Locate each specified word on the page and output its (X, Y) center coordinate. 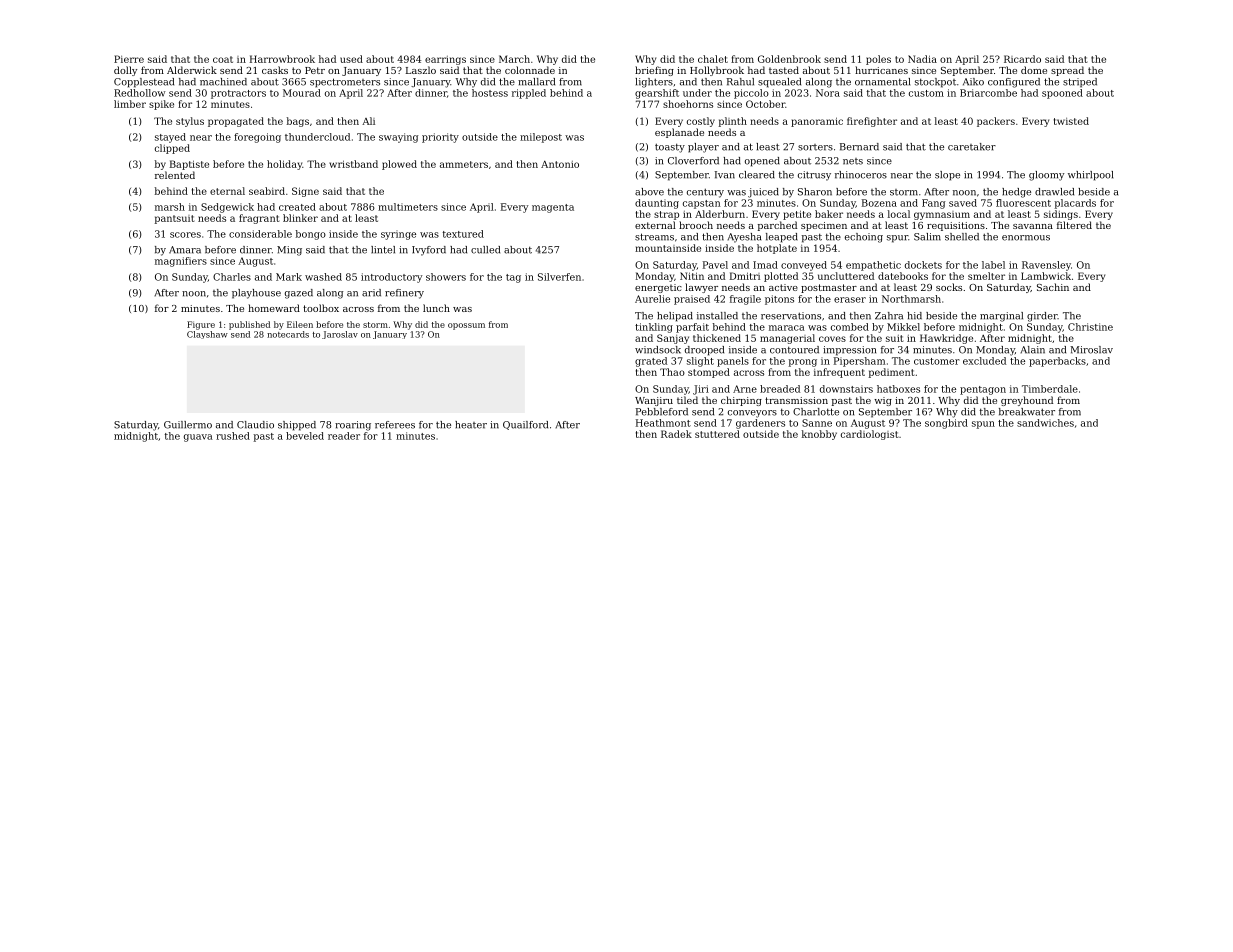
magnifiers (181, 262)
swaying (398, 138)
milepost (541, 138)
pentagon (983, 390)
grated (651, 362)
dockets (923, 265)
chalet (713, 59)
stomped (709, 373)
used (351, 59)
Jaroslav (340, 335)
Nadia (922, 59)
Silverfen (559, 277)
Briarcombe (988, 93)
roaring (353, 426)
